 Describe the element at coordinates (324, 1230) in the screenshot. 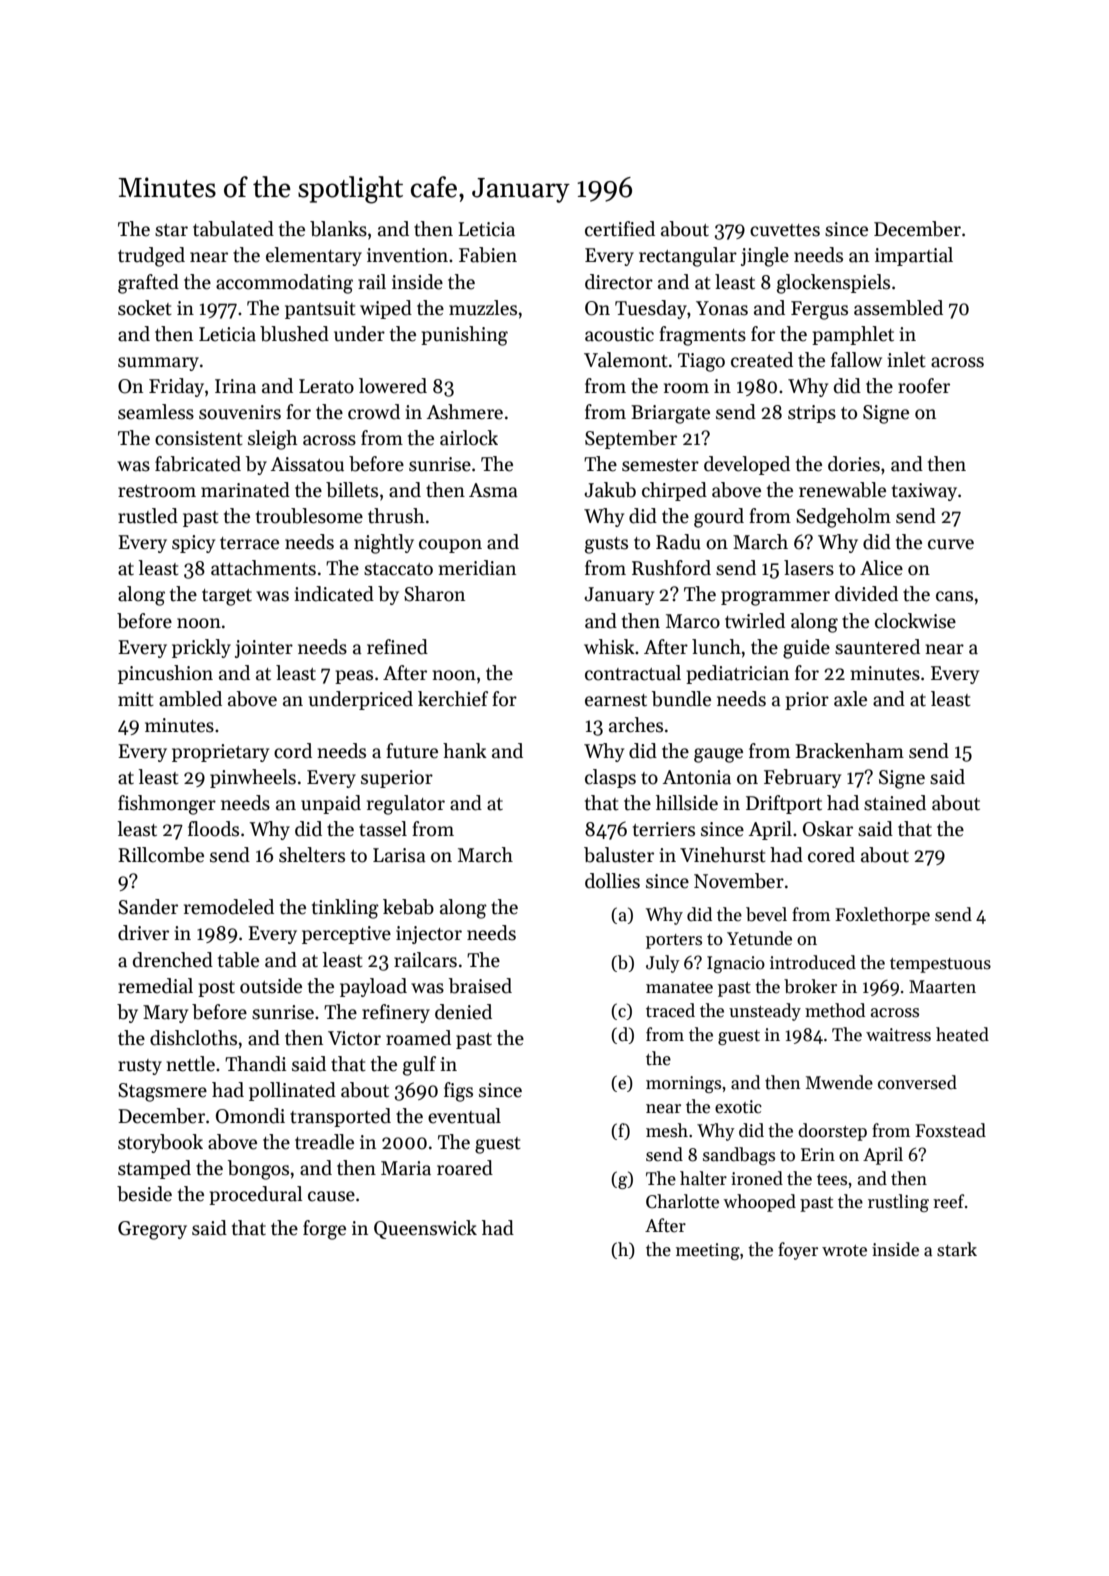

I see `forge` at that location.
